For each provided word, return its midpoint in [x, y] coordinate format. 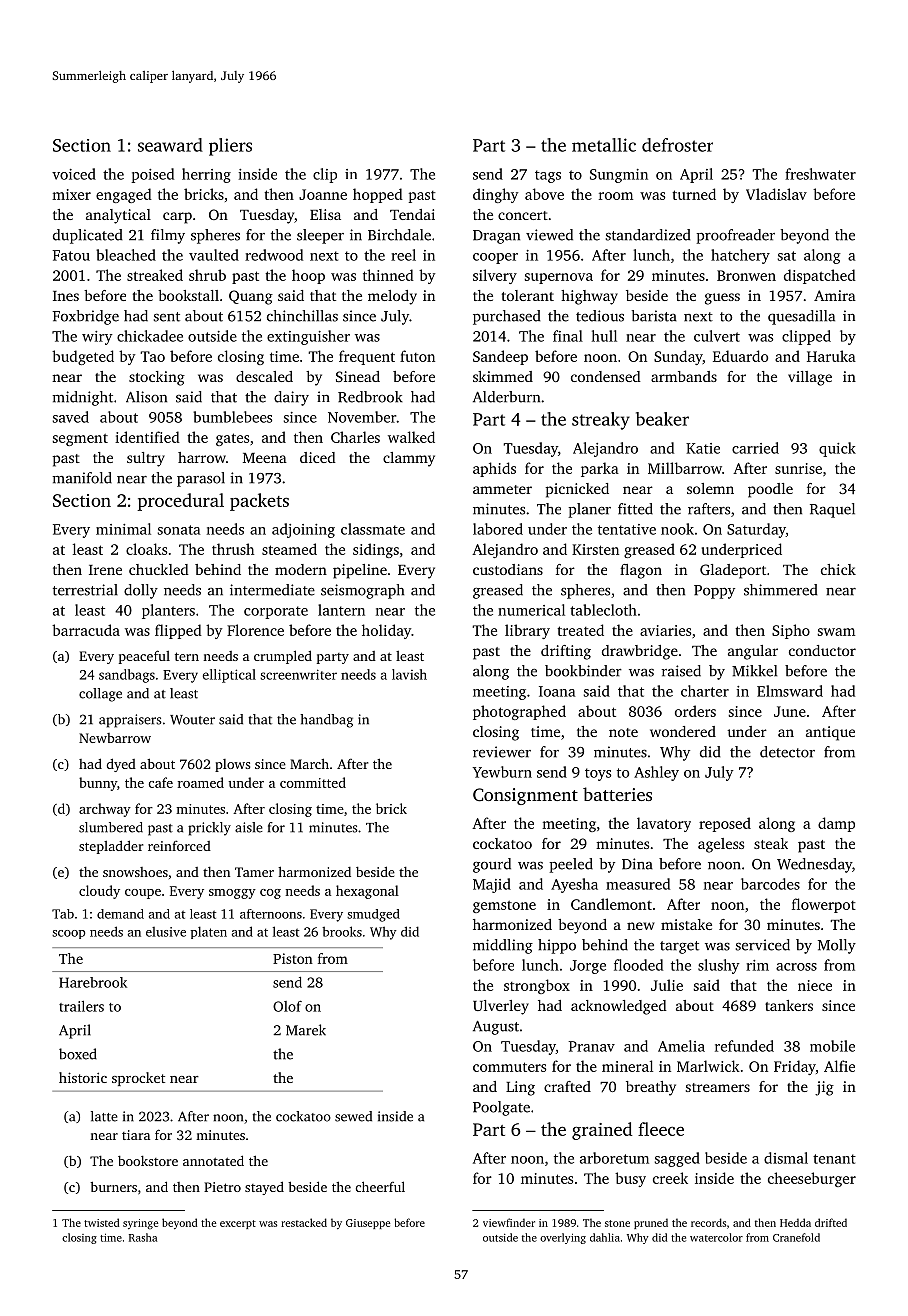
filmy [168, 236]
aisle [249, 827]
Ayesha [574, 885]
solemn [710, 488]
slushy [719, 966]
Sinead [358, 376]
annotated [213, 1160]
